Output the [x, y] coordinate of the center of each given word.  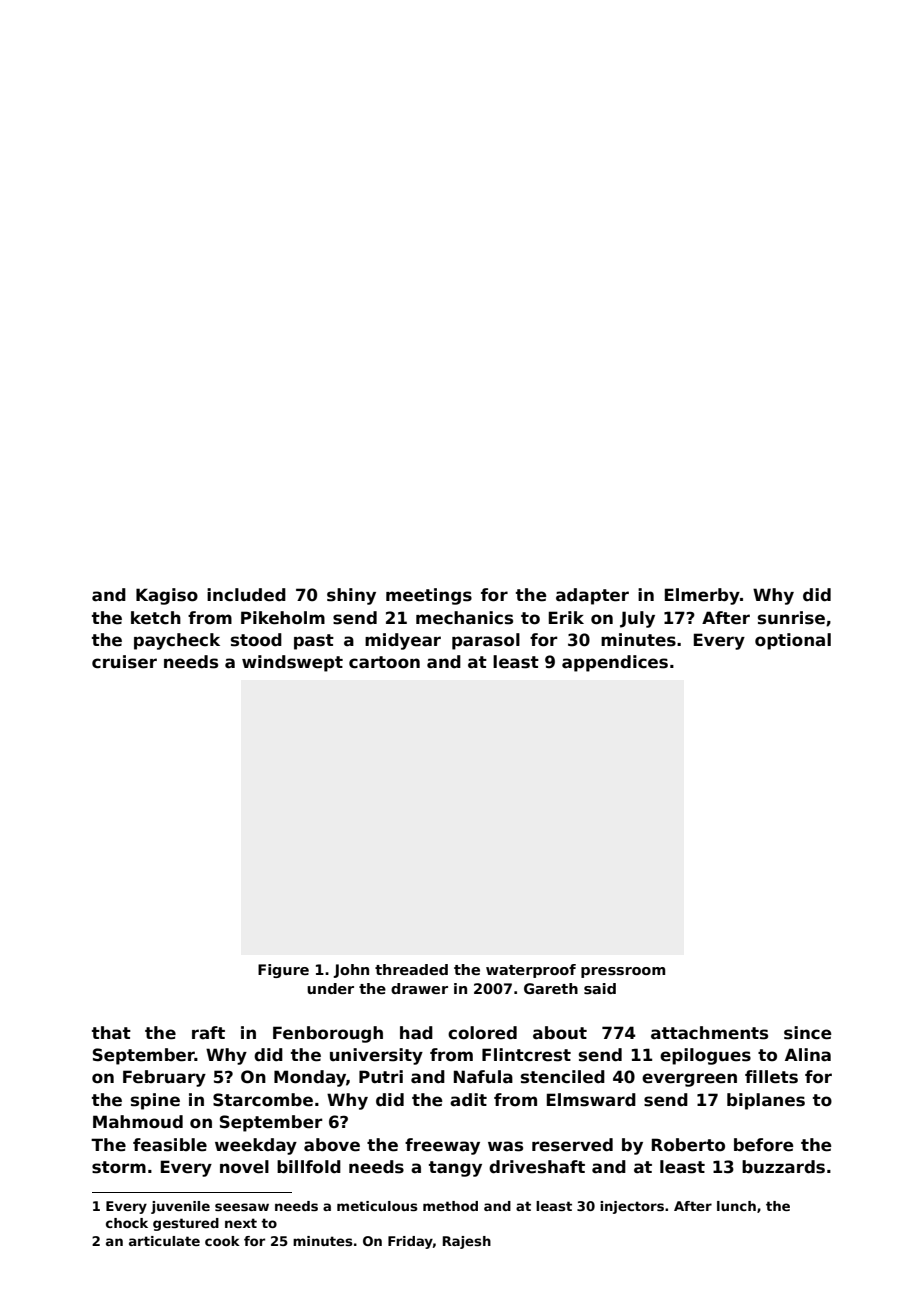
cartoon [384, 662]
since [808, 1033]
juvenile [180, 1207]
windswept [292, 663]
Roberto [688, 1145]
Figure [283, 971]
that [111, 1033]
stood [256, 640]
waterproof [531, 971]
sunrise [791, 618]
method [450, 1206]
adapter [592, 596]
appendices [615, 663]
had [416, 1033]
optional [793, 641]
